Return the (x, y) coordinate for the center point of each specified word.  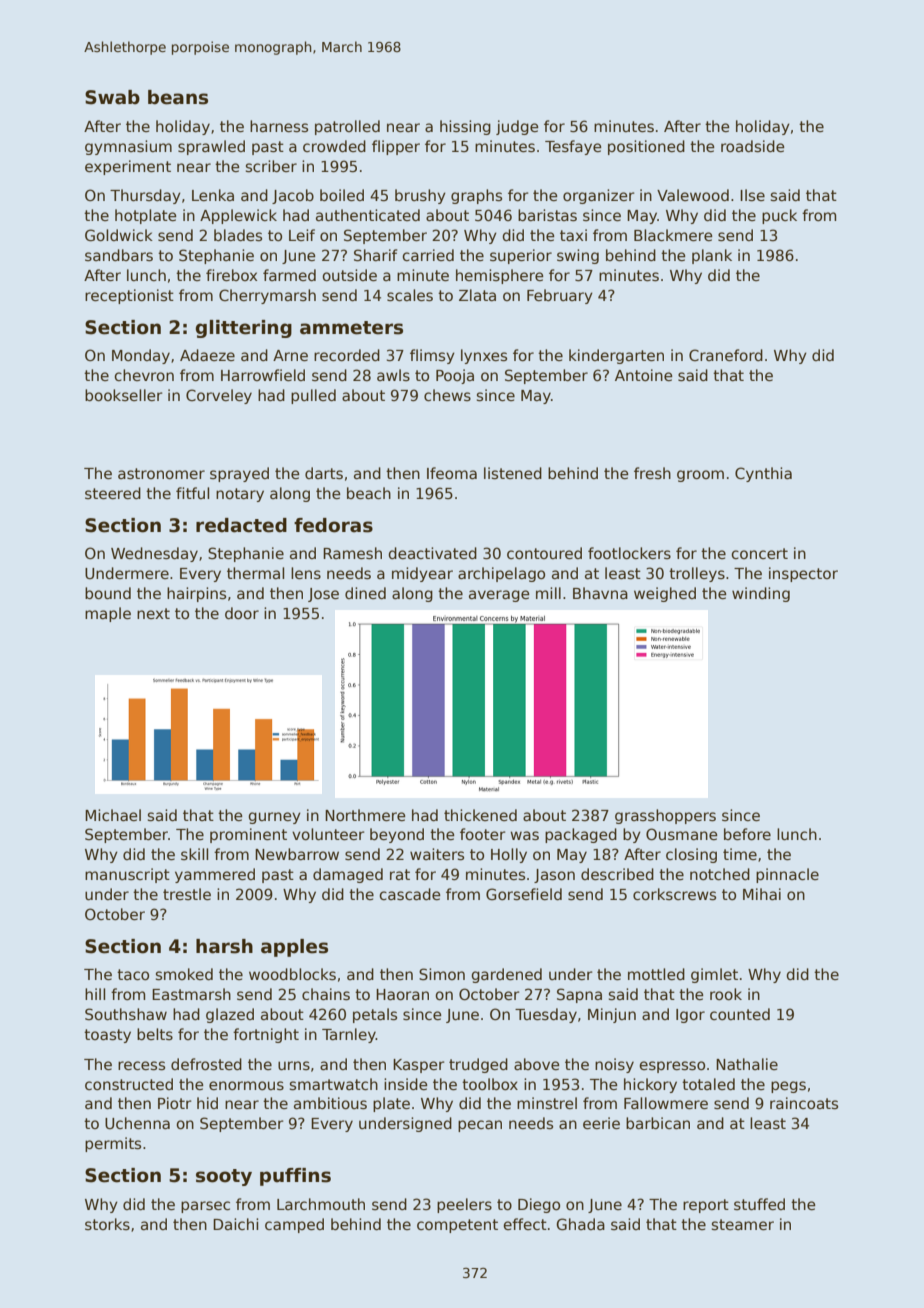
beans (178, 97)
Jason (554, 876)
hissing (465, 127)
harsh (224, 946)
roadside (753, 146)
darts (324, 473)
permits (113, 1144)
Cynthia (763, 474)
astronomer (161, 473)
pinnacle (787, 875)
